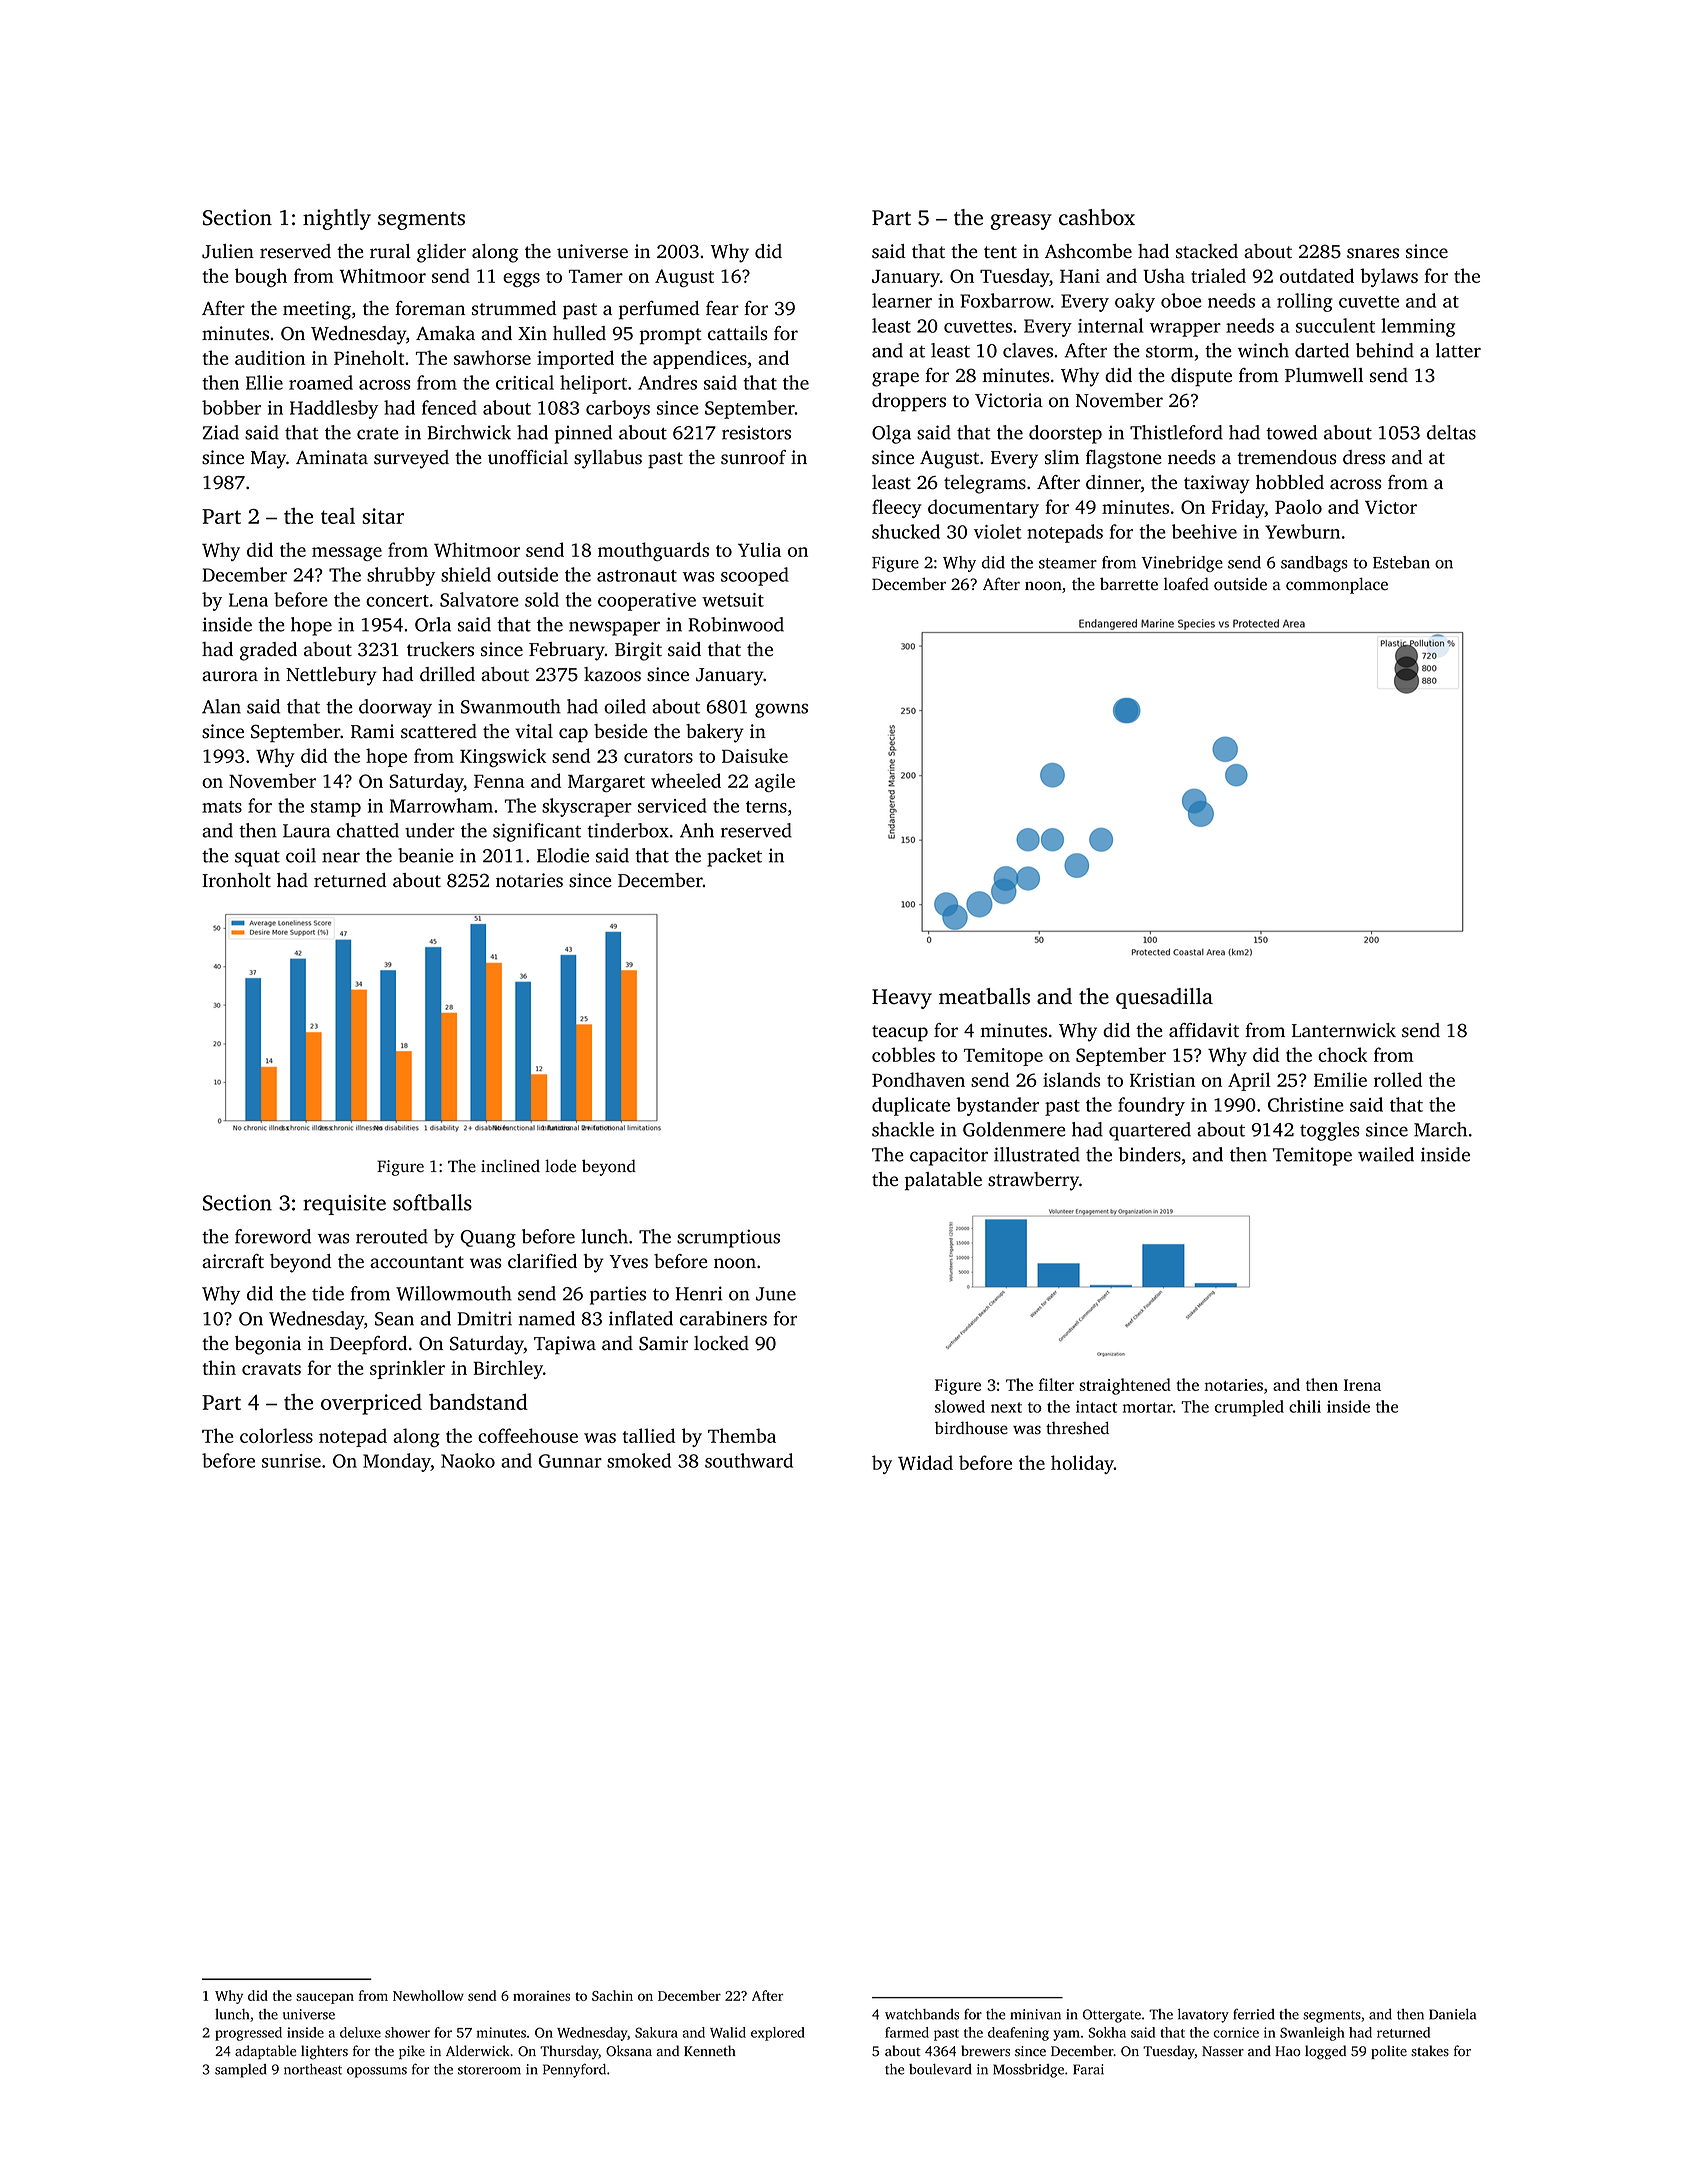 This image has height=2178, width=1683. What do you see at coordinates (525, 382) in the image?
I see `critical` at bounding box center [525, 382].
